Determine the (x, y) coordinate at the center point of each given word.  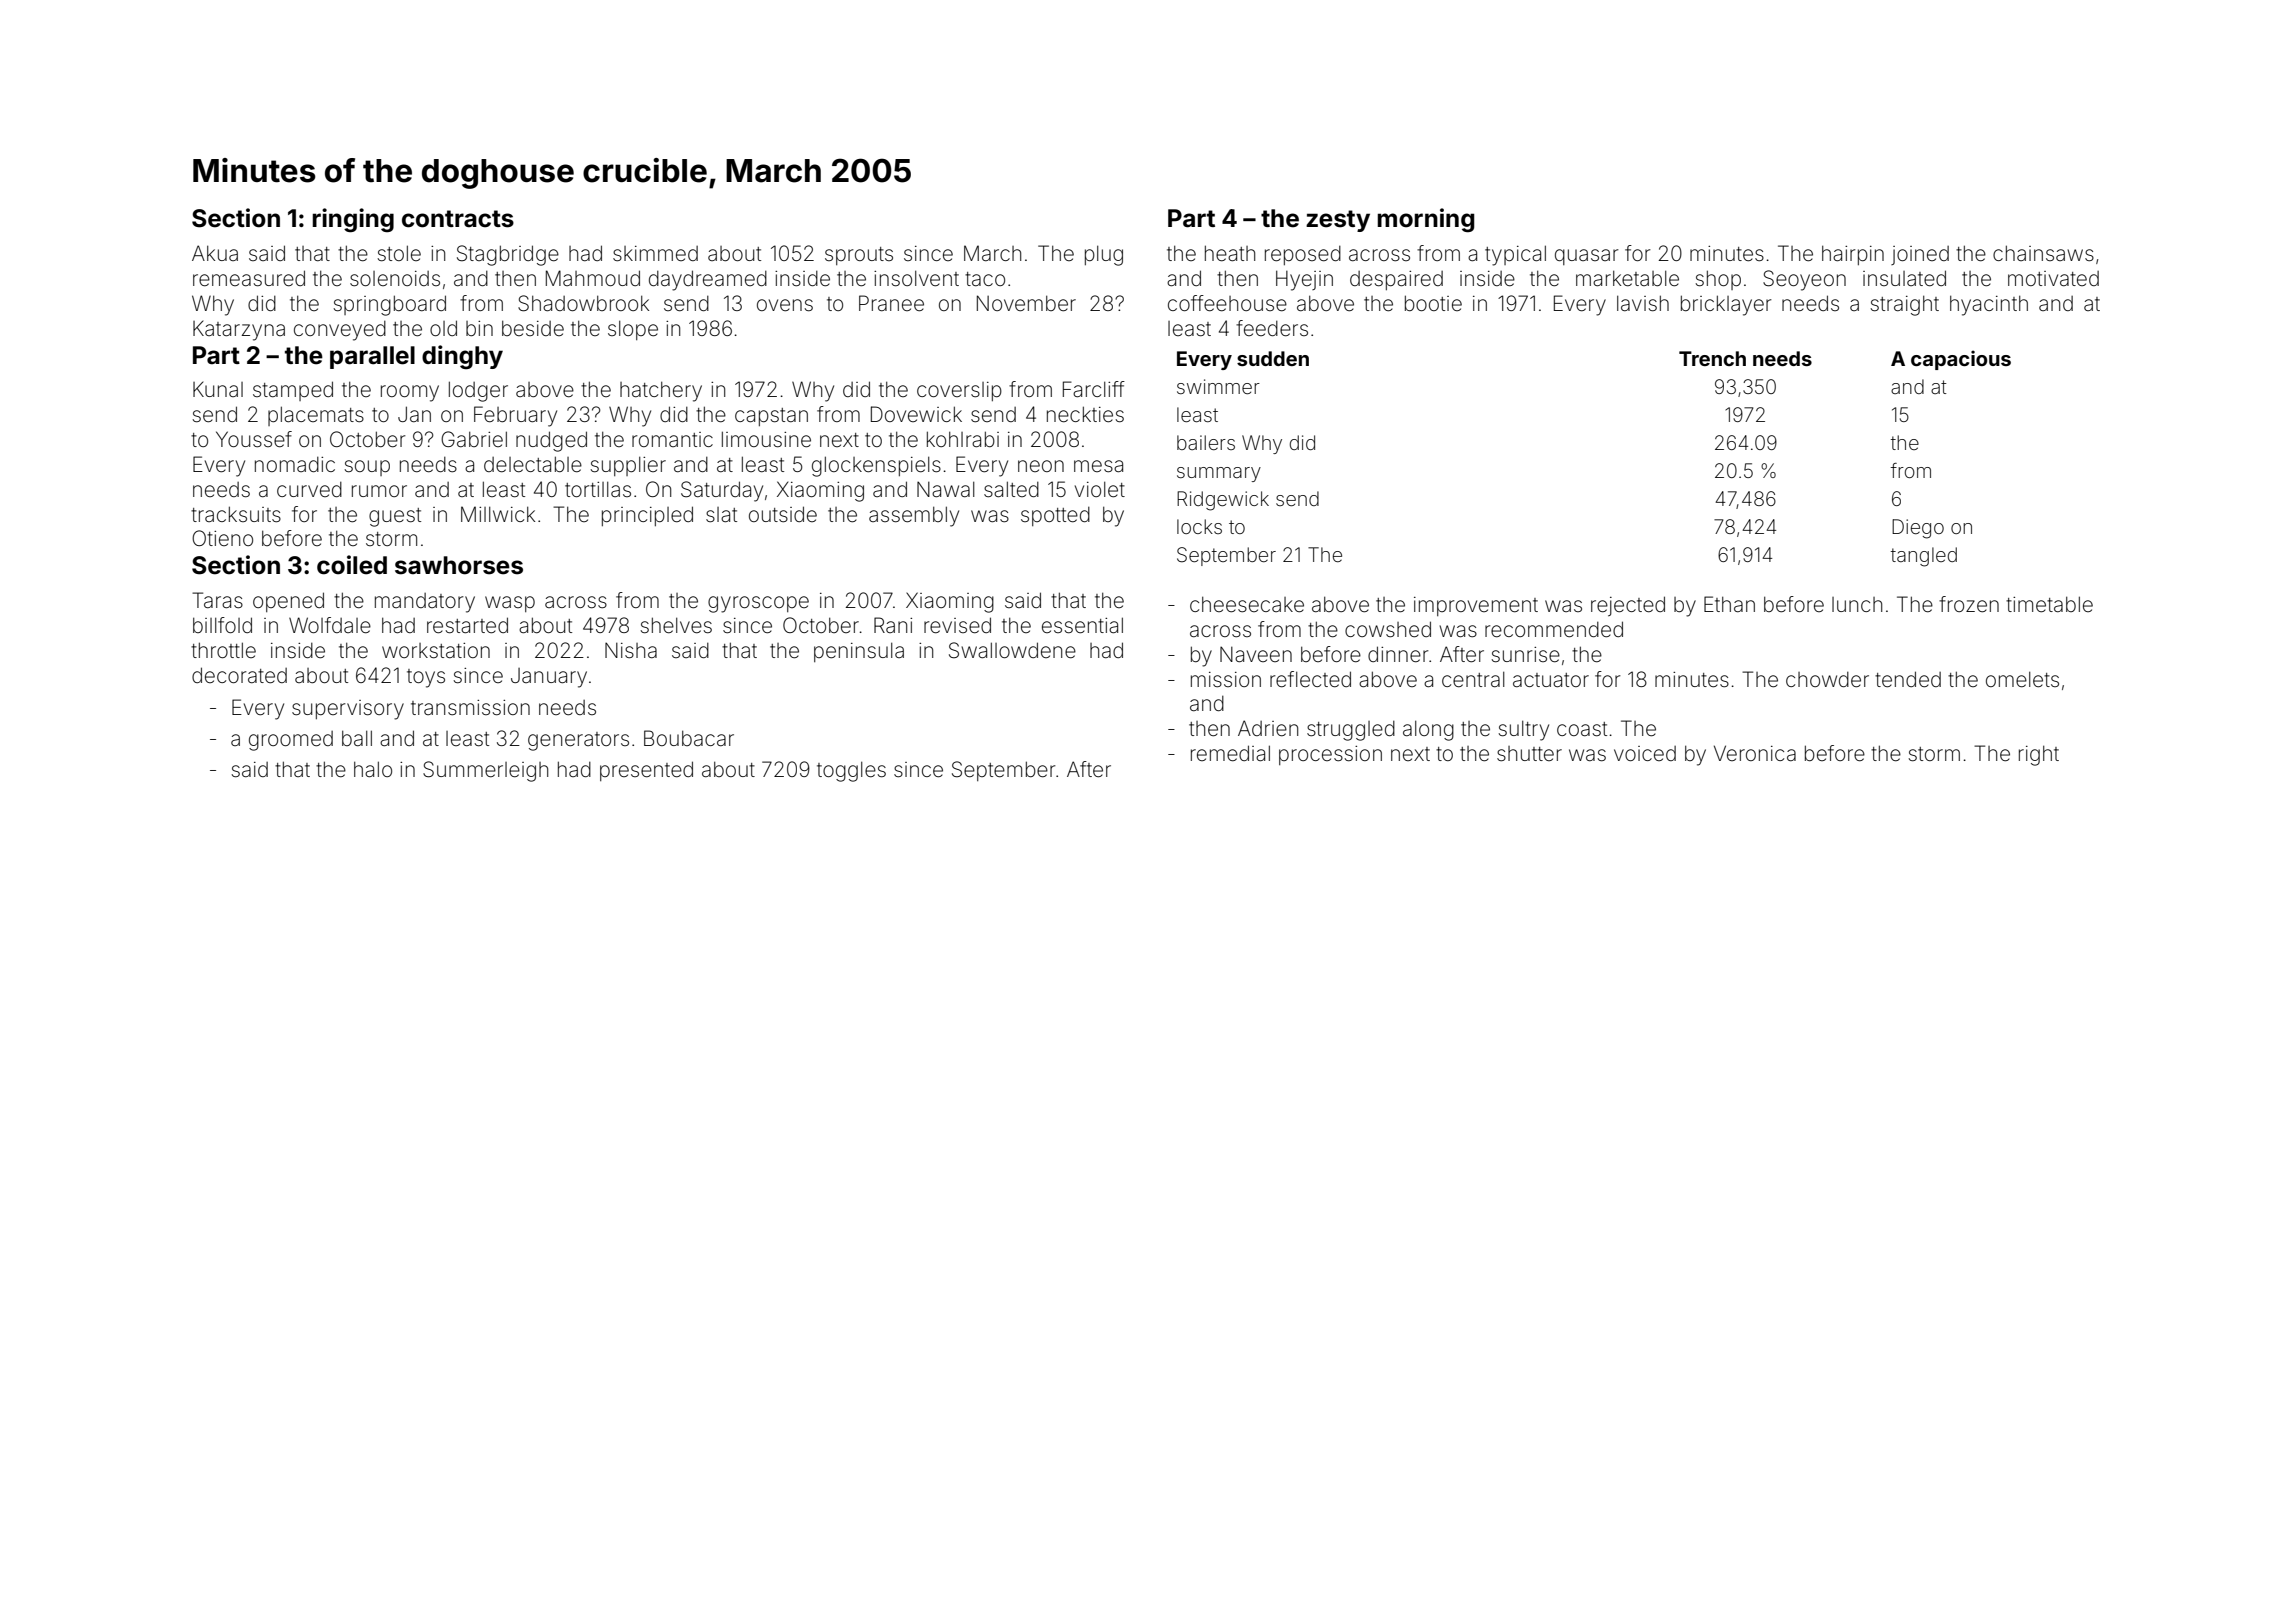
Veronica (1755, 753)
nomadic (295, 464)
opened (288, 602)
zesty (1338, 221)
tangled (1924, 557)
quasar (1587, 257)
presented (646, 771)
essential (1082, 625)
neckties (1085, 414)
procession (1330, 755)
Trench (1712, 358)
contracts (458, 219)
